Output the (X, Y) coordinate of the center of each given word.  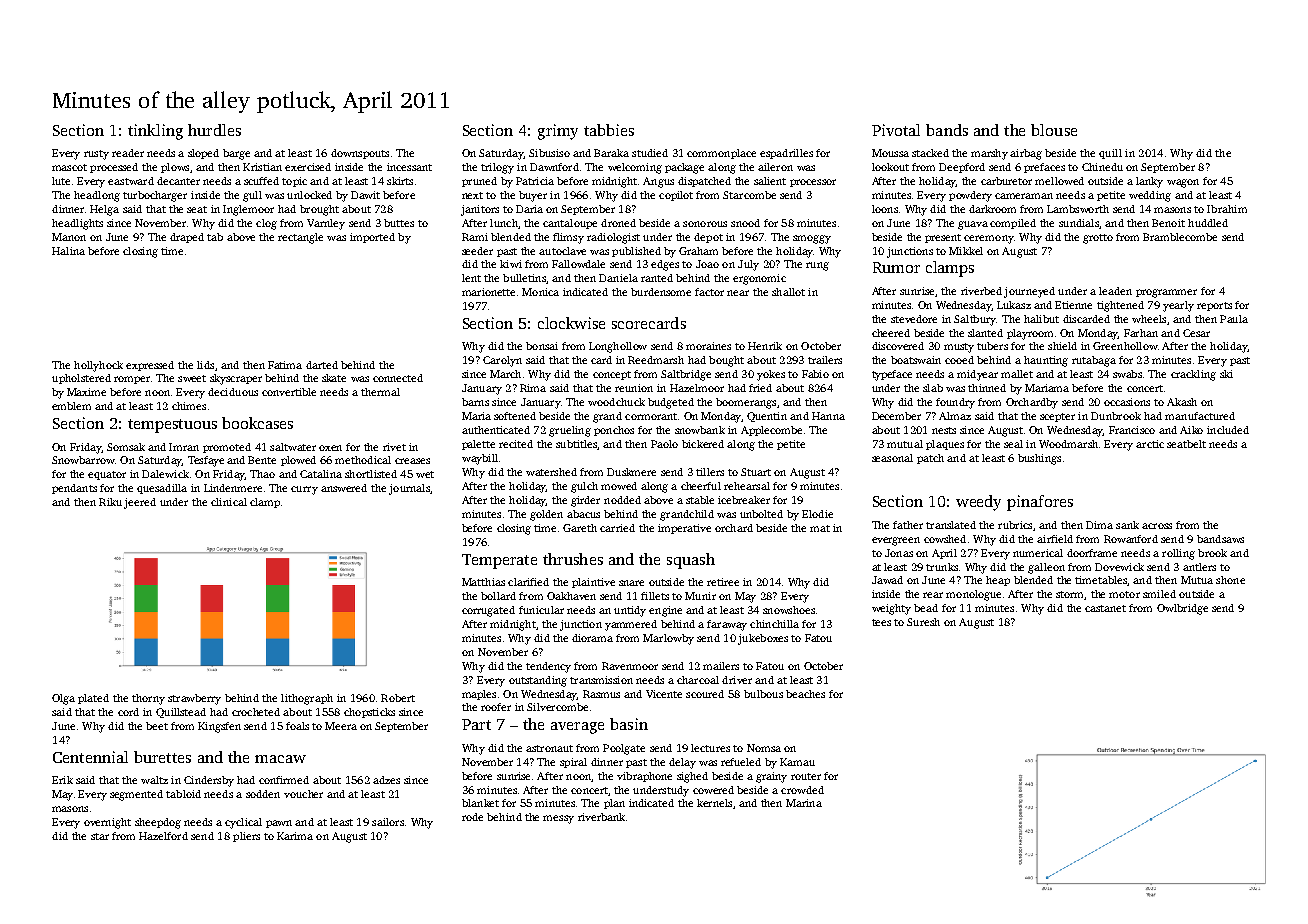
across (1157, 526)
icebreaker (744, 500)
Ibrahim (1227, 209)
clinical (229, 502)
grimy (558, 132)
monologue (973, 595)
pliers (246, 837)
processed (114, 168)
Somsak (126, 447)
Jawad (887, 580)
